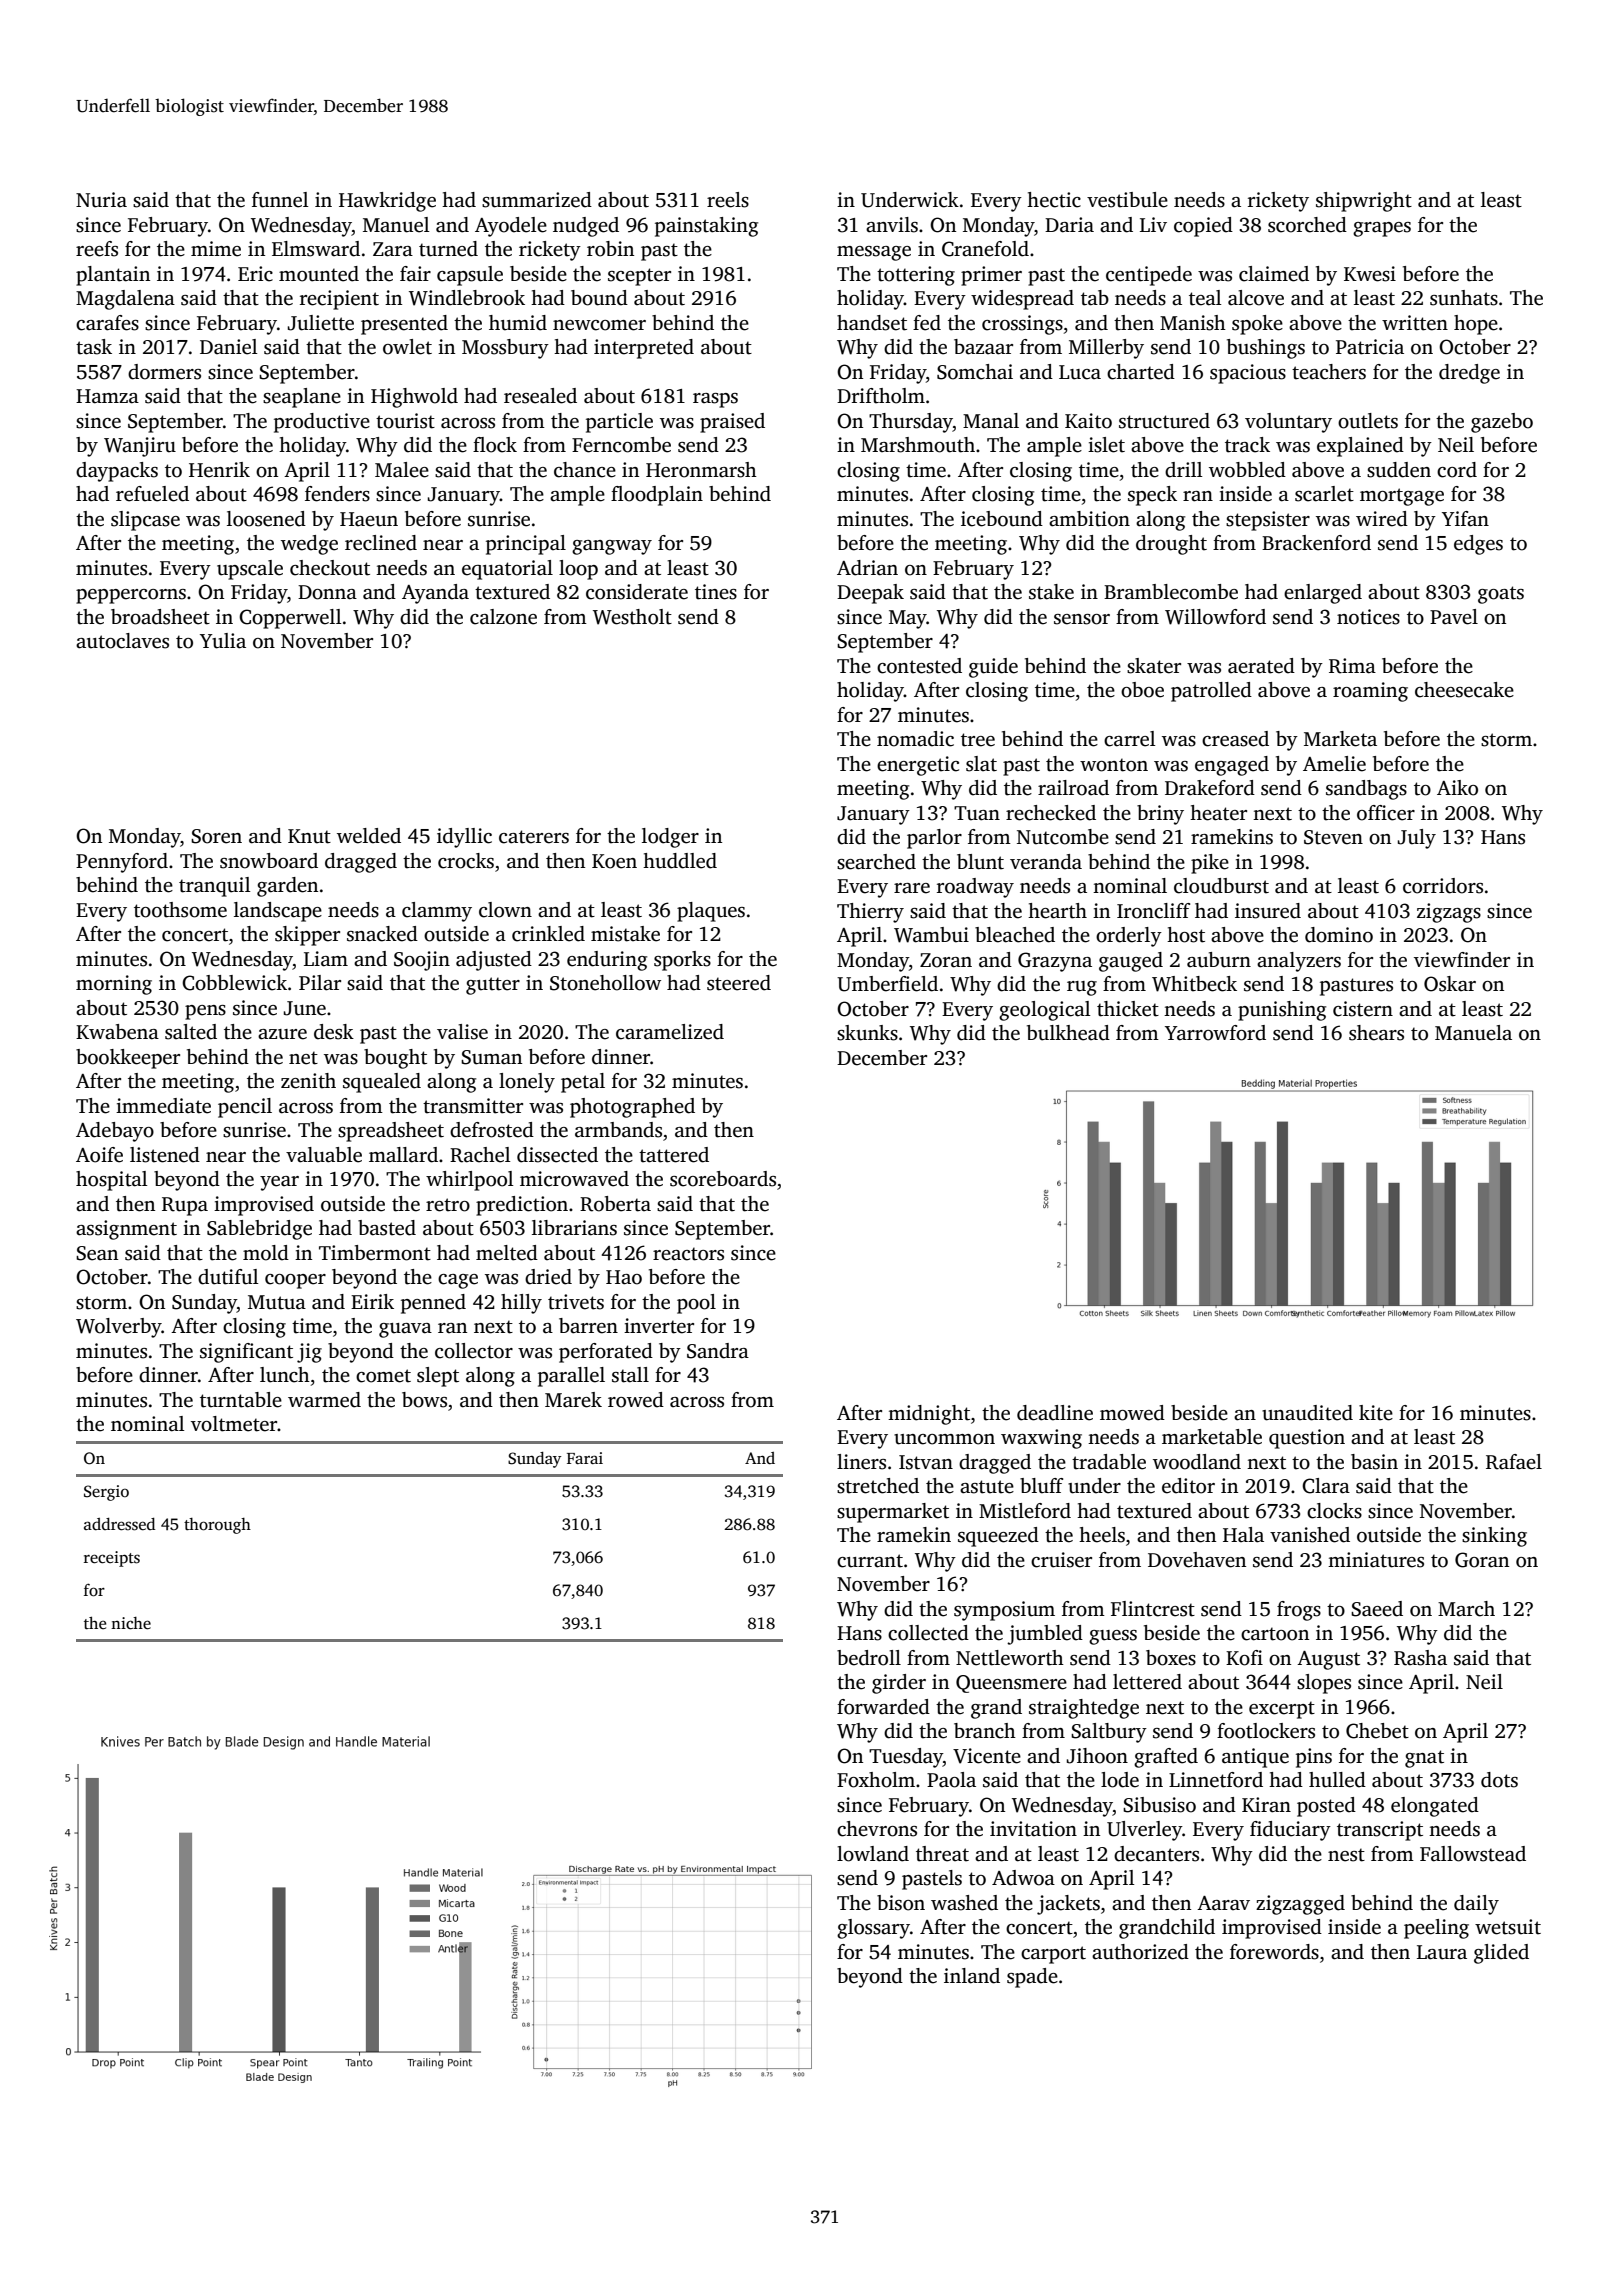 The image size is (1620, 2292). What do you see at coordinates (1032, 1978) in the screenshot?
I see `spade` at bounding box center [1032, 1978].
